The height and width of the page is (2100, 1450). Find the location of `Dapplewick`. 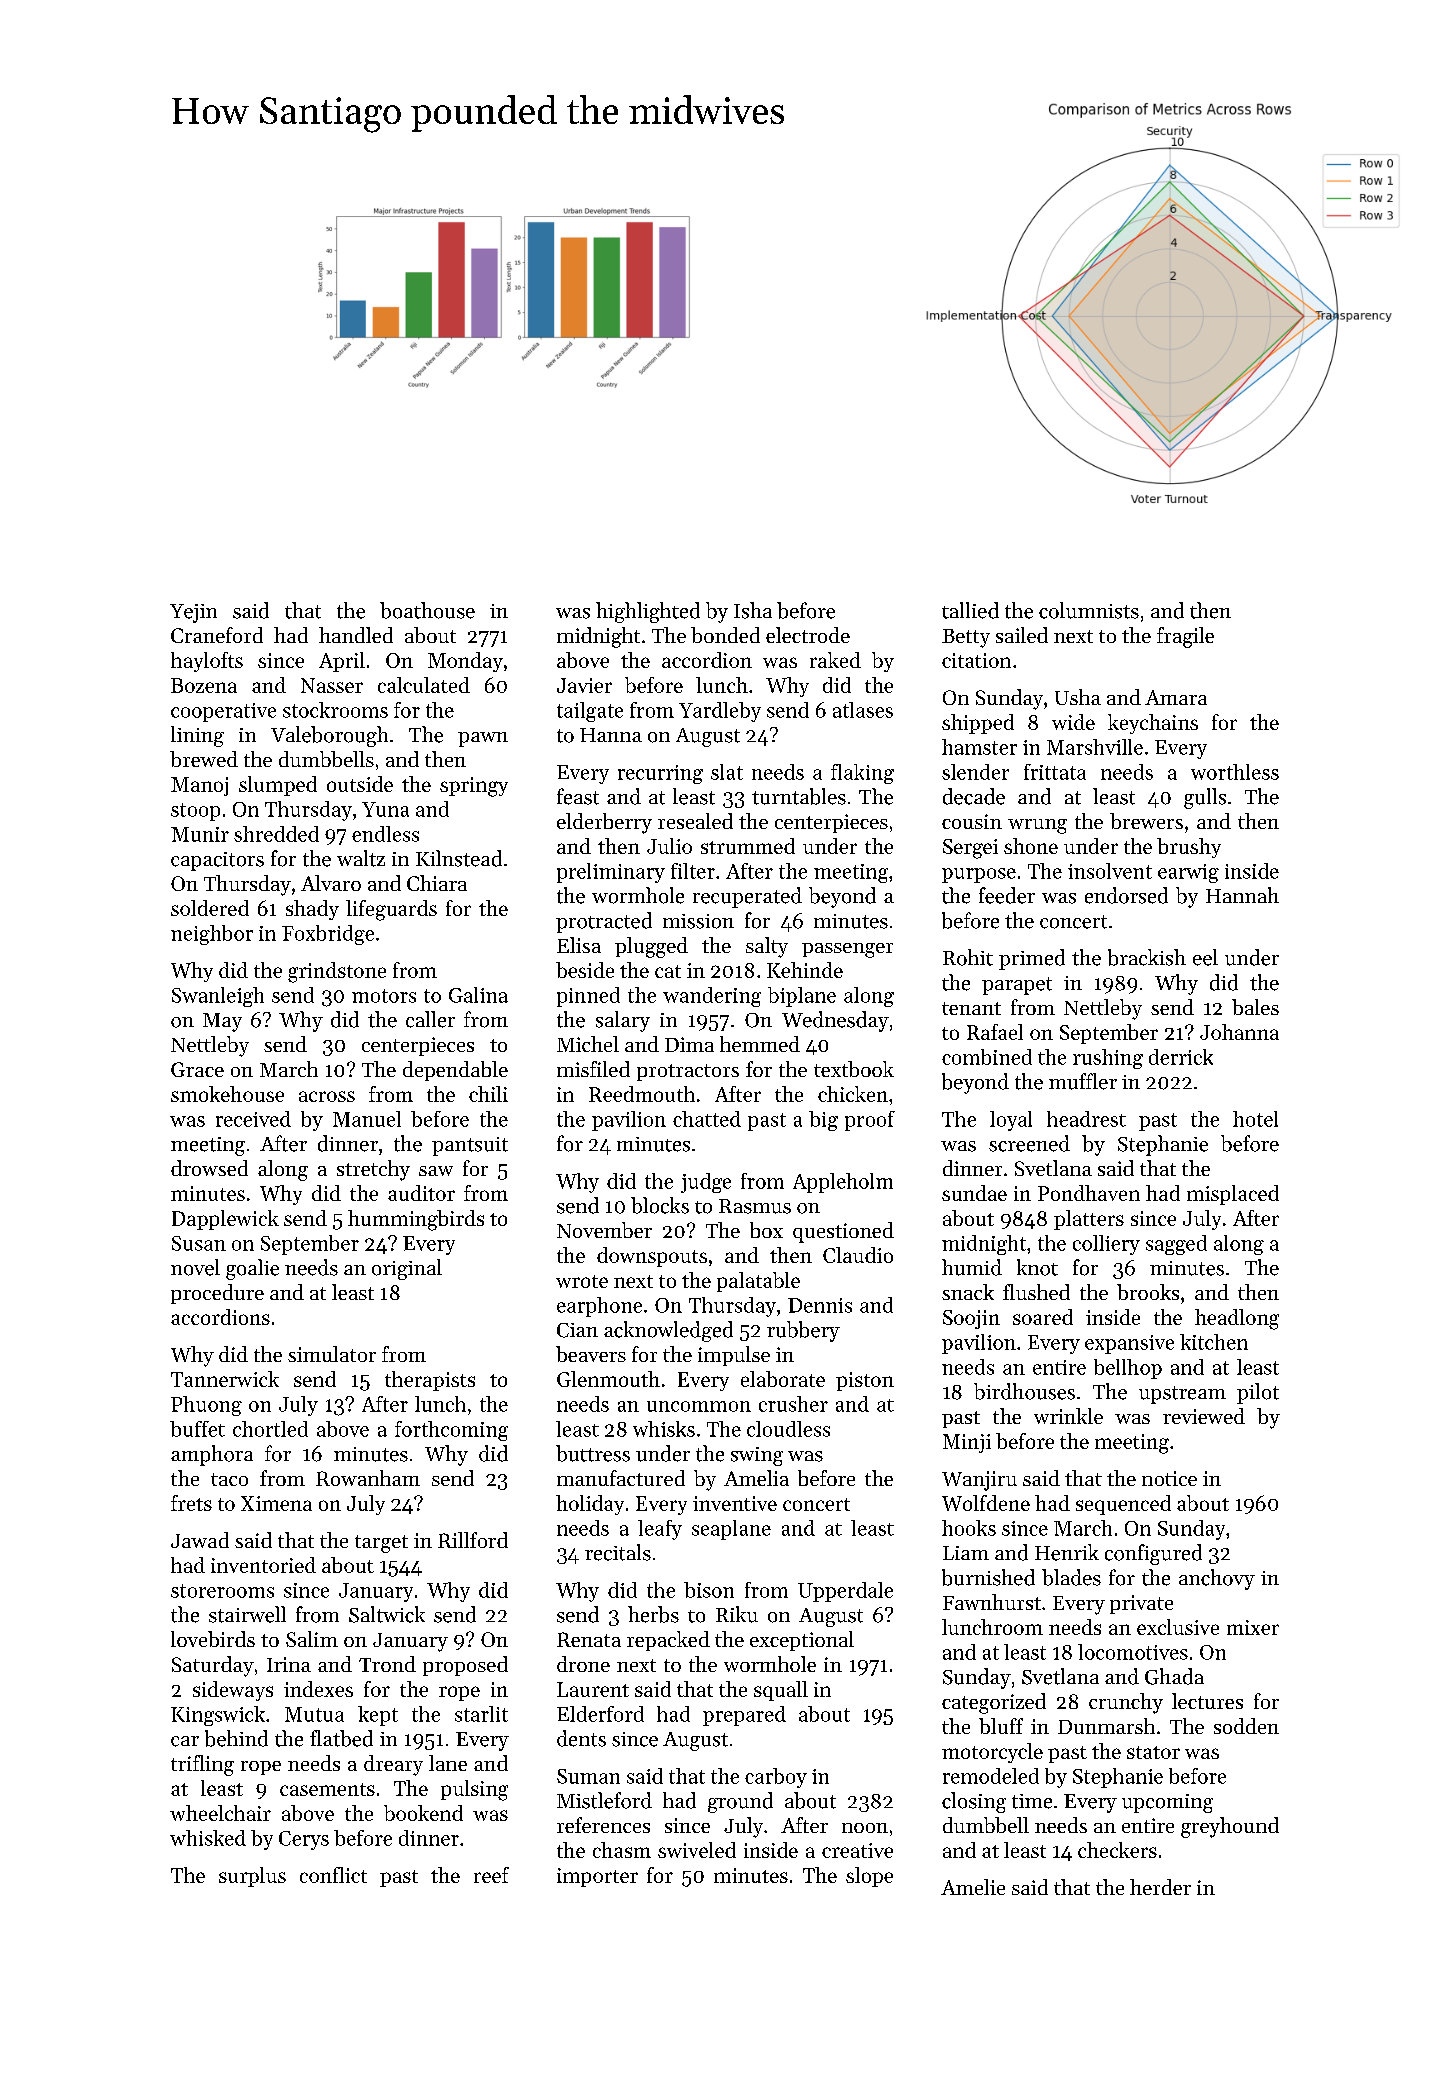

Dapplewick is located at coordinates (225, 1220).
